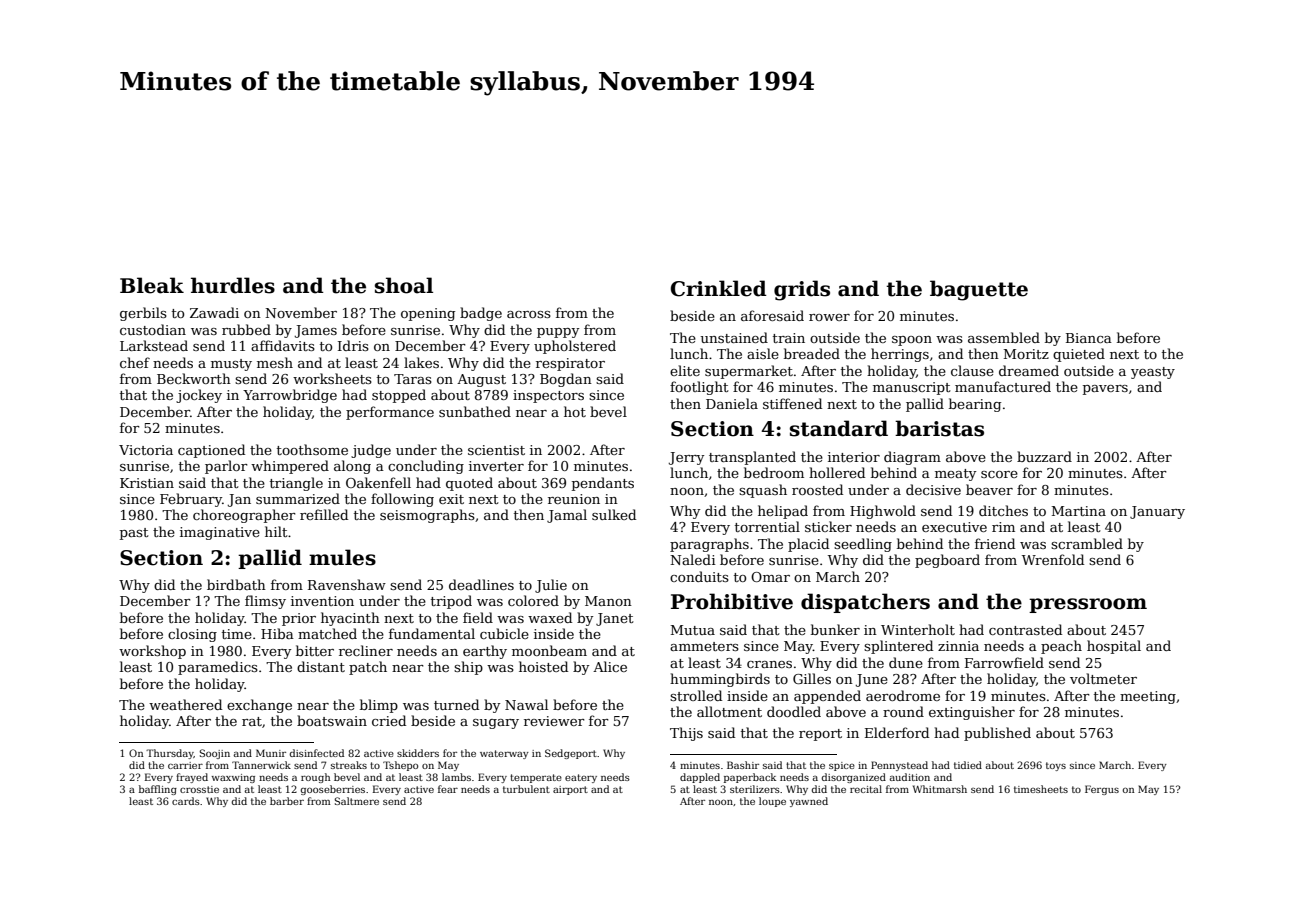 Image resolution: width=1308 pixels, height=924 pixels. Describe the element at coordinates (709, 545) in the image. I see `paragraphs` at that location.
